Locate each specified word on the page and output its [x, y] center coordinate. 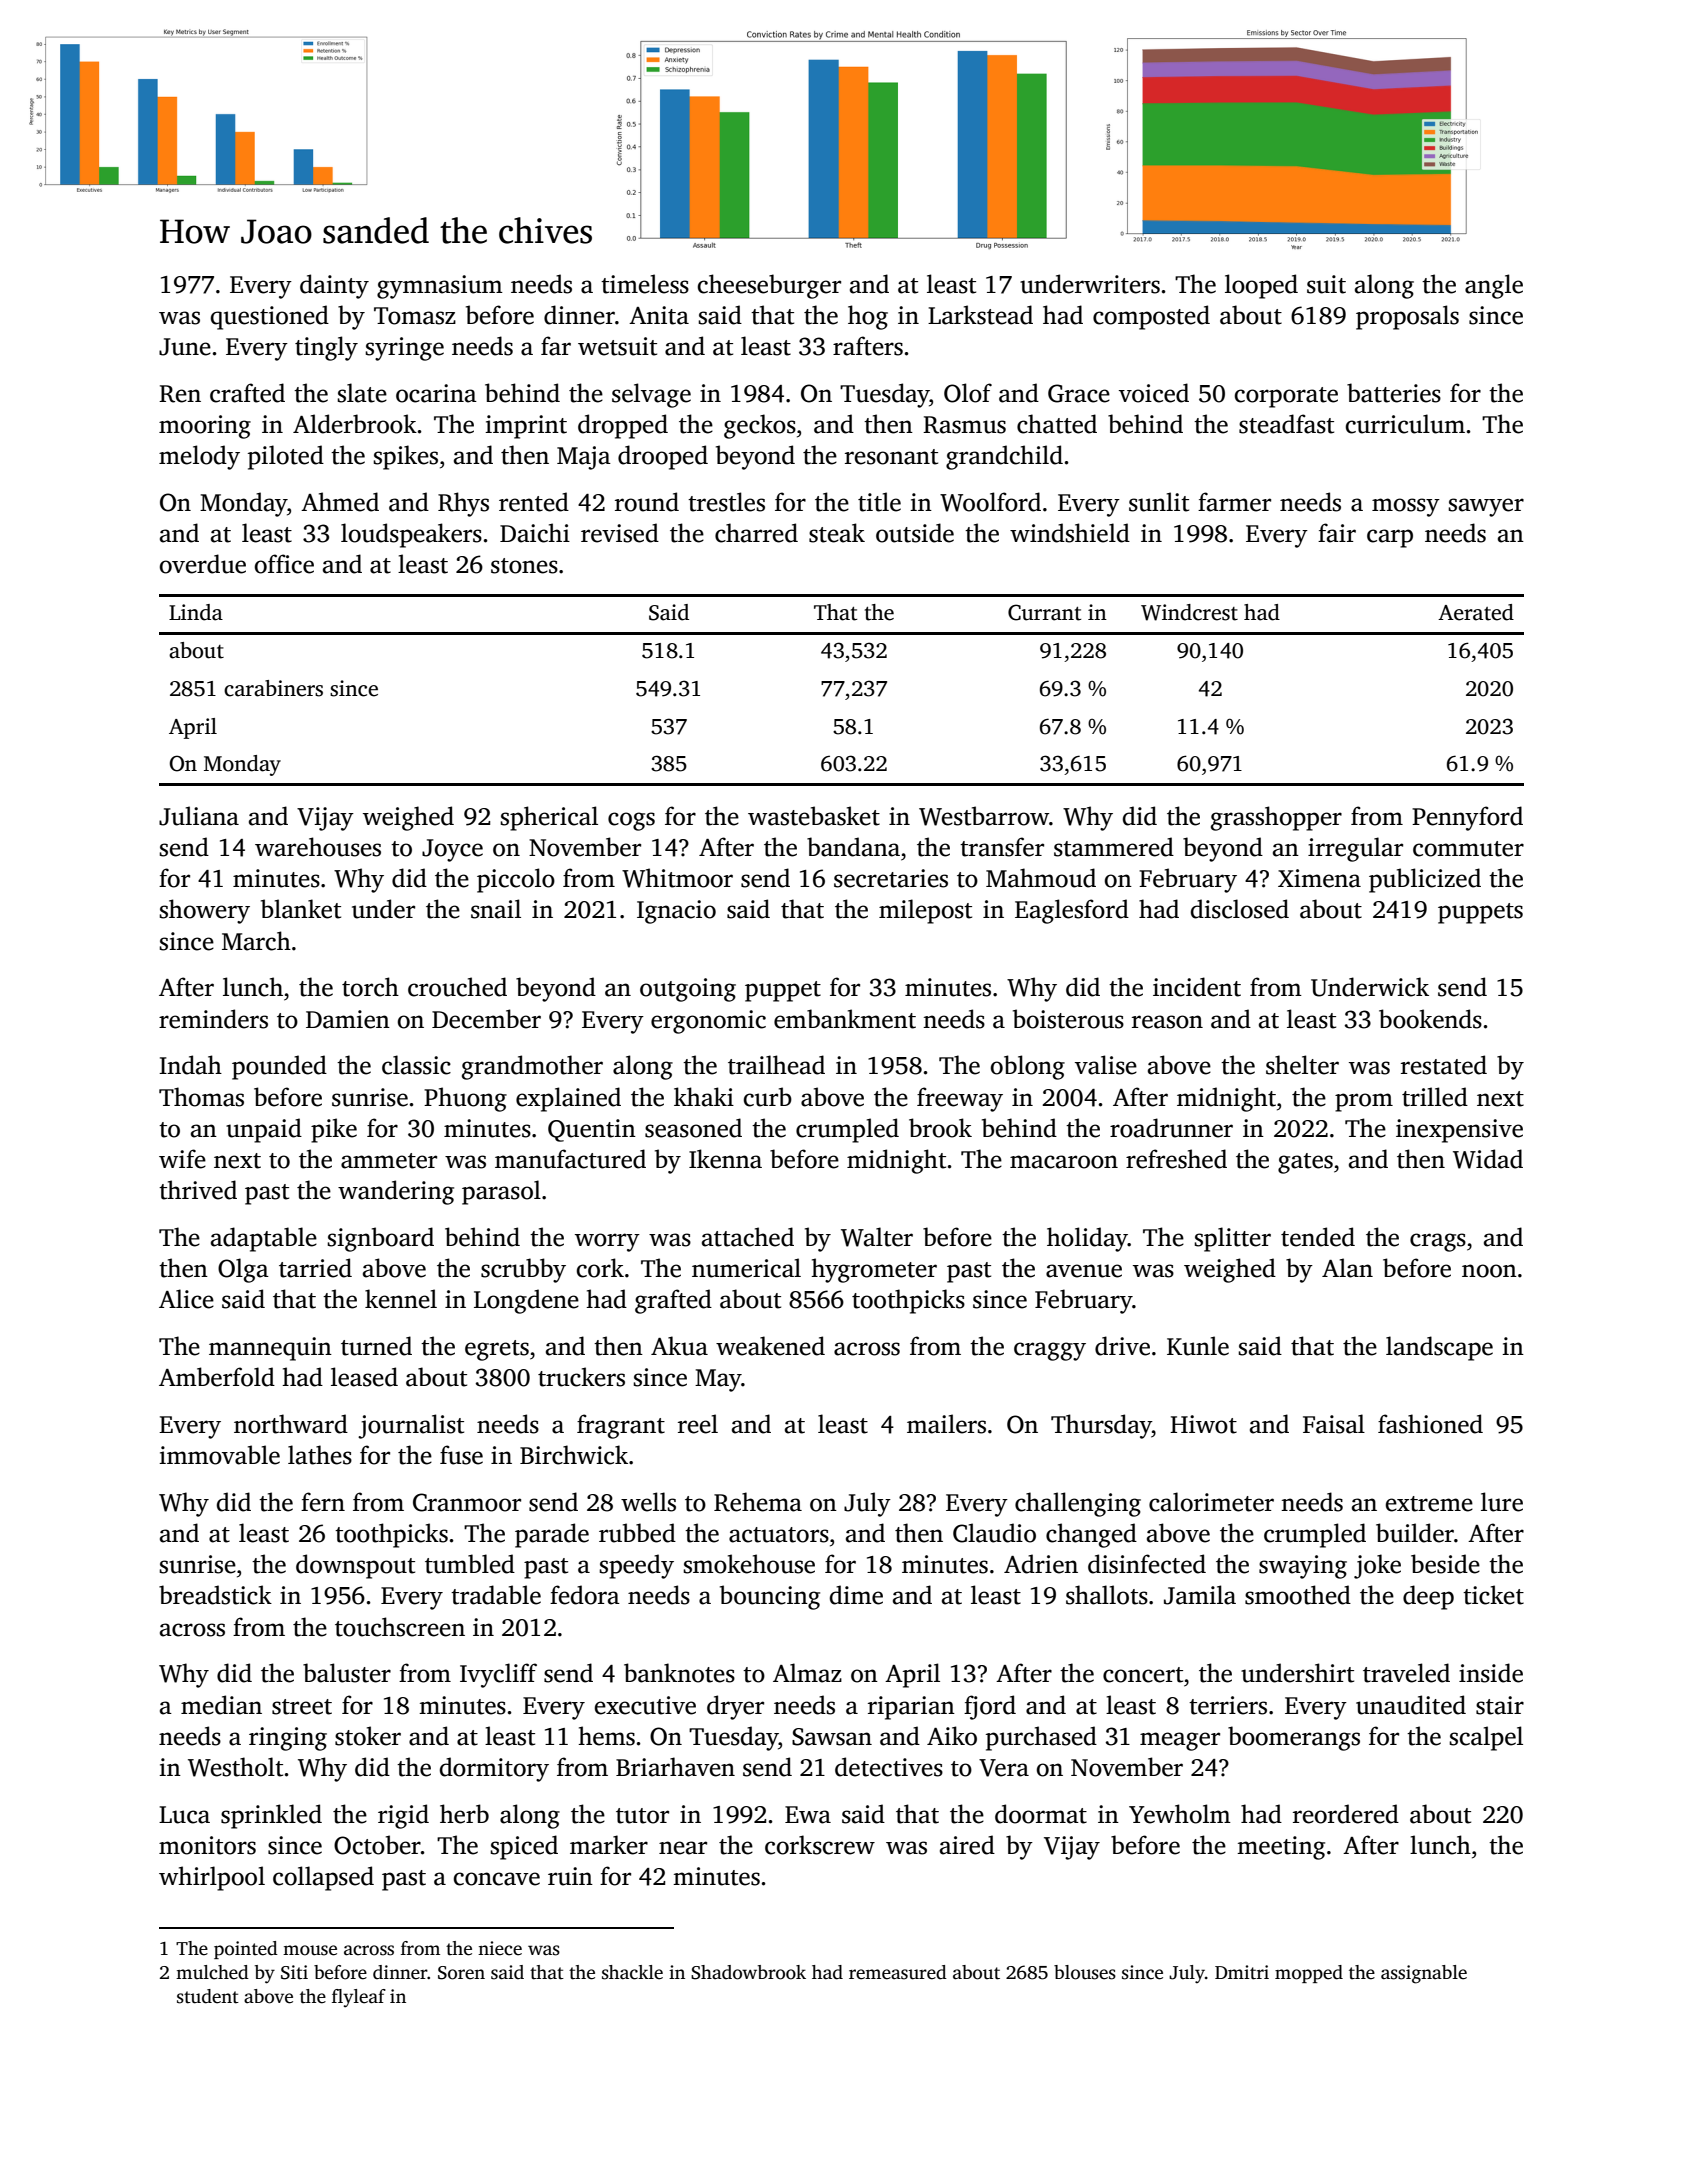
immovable [219, 1455]
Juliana [199, 816]
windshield [1070, 533]
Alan [1347, 1268]
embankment [845, 1019]
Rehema [758, 1502]
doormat [1041, 1814]
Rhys [463, 504]
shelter [1302, 1065]
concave [497, 1879]
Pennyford [1467, 818]
